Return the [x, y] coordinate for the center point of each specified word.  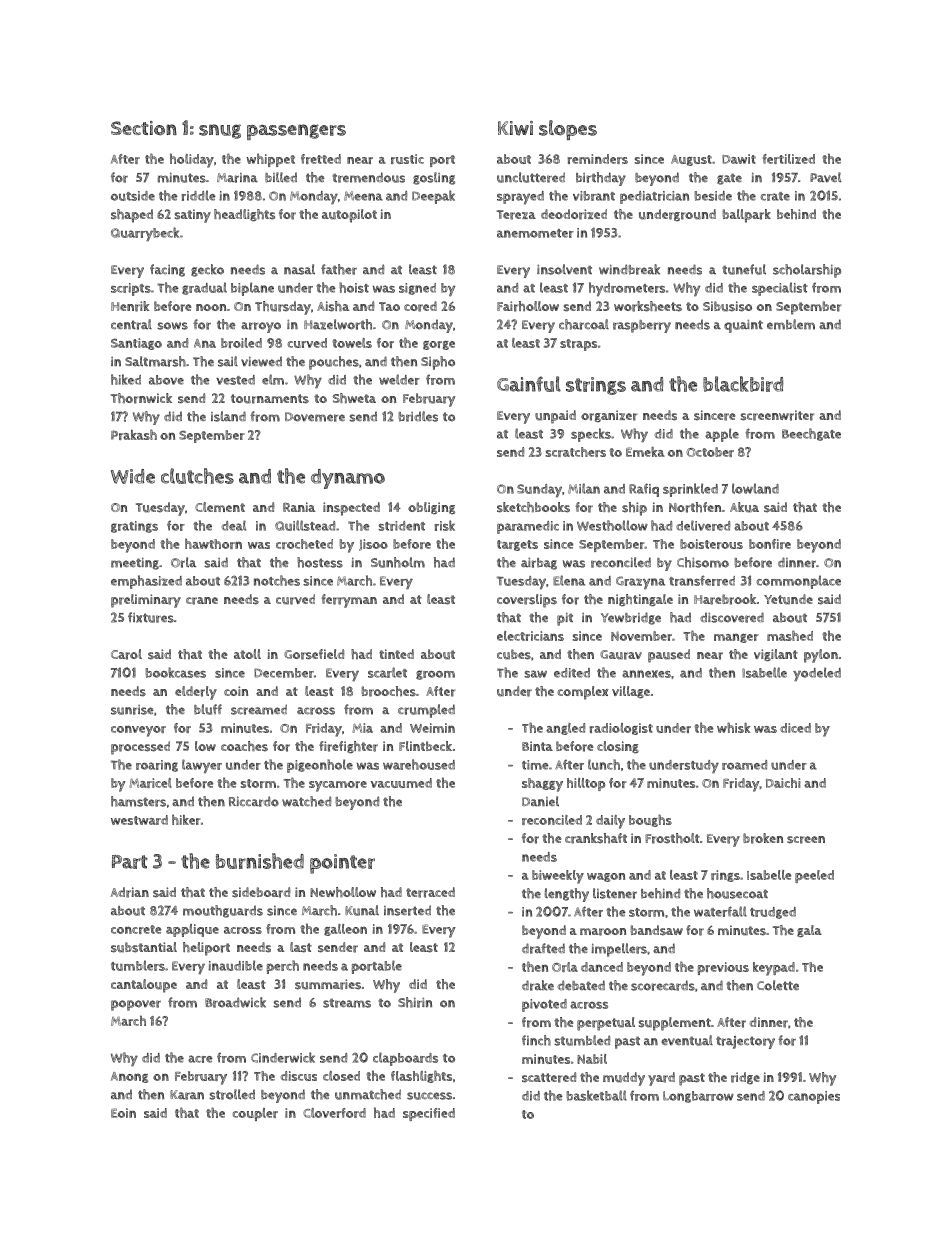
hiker [186, 819]
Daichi [783, 783]
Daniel [540, 801]
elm [273, 379]
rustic [407, 159]
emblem [791, 324]
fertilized [789, 159]
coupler [255, 1114]
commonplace [798, 582]
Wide [133, 476]
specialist [780, 289]
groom [435, 675]
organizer [609, 416]
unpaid [555, 417]
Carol [126, 654]
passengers [296, 132]
